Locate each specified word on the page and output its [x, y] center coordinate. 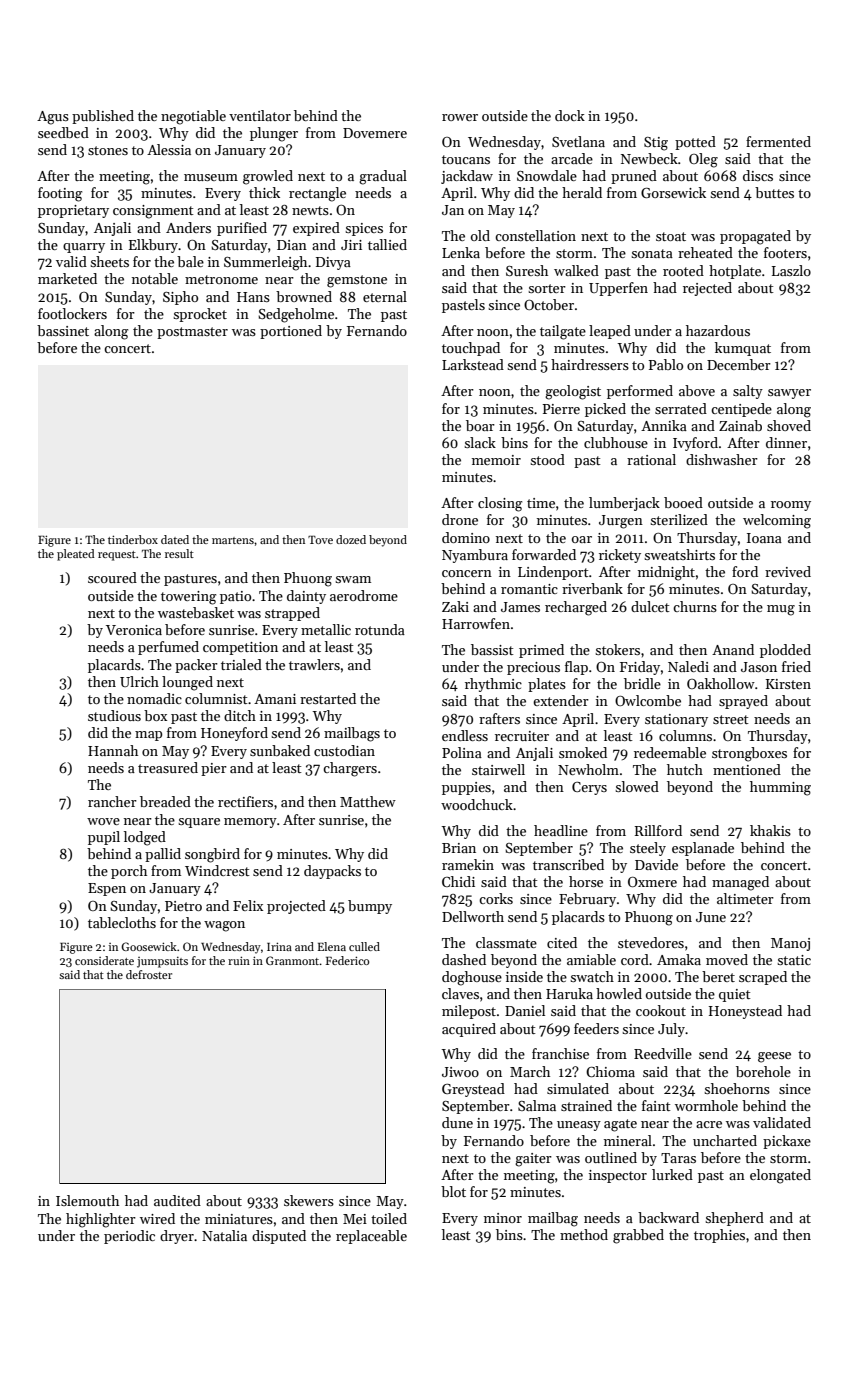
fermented [778, 141]
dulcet [650, 606]
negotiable [193, 117]
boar [480, 425]
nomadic [154, 698]
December [739, 364]
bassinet [63, 330]
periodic [129, 1237]
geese [774, 1057]
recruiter [522, 736]
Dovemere [375, 133]
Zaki [455, 606]
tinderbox [133, 539]
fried [796, 666]
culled [364, 946]
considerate [104, 960]
